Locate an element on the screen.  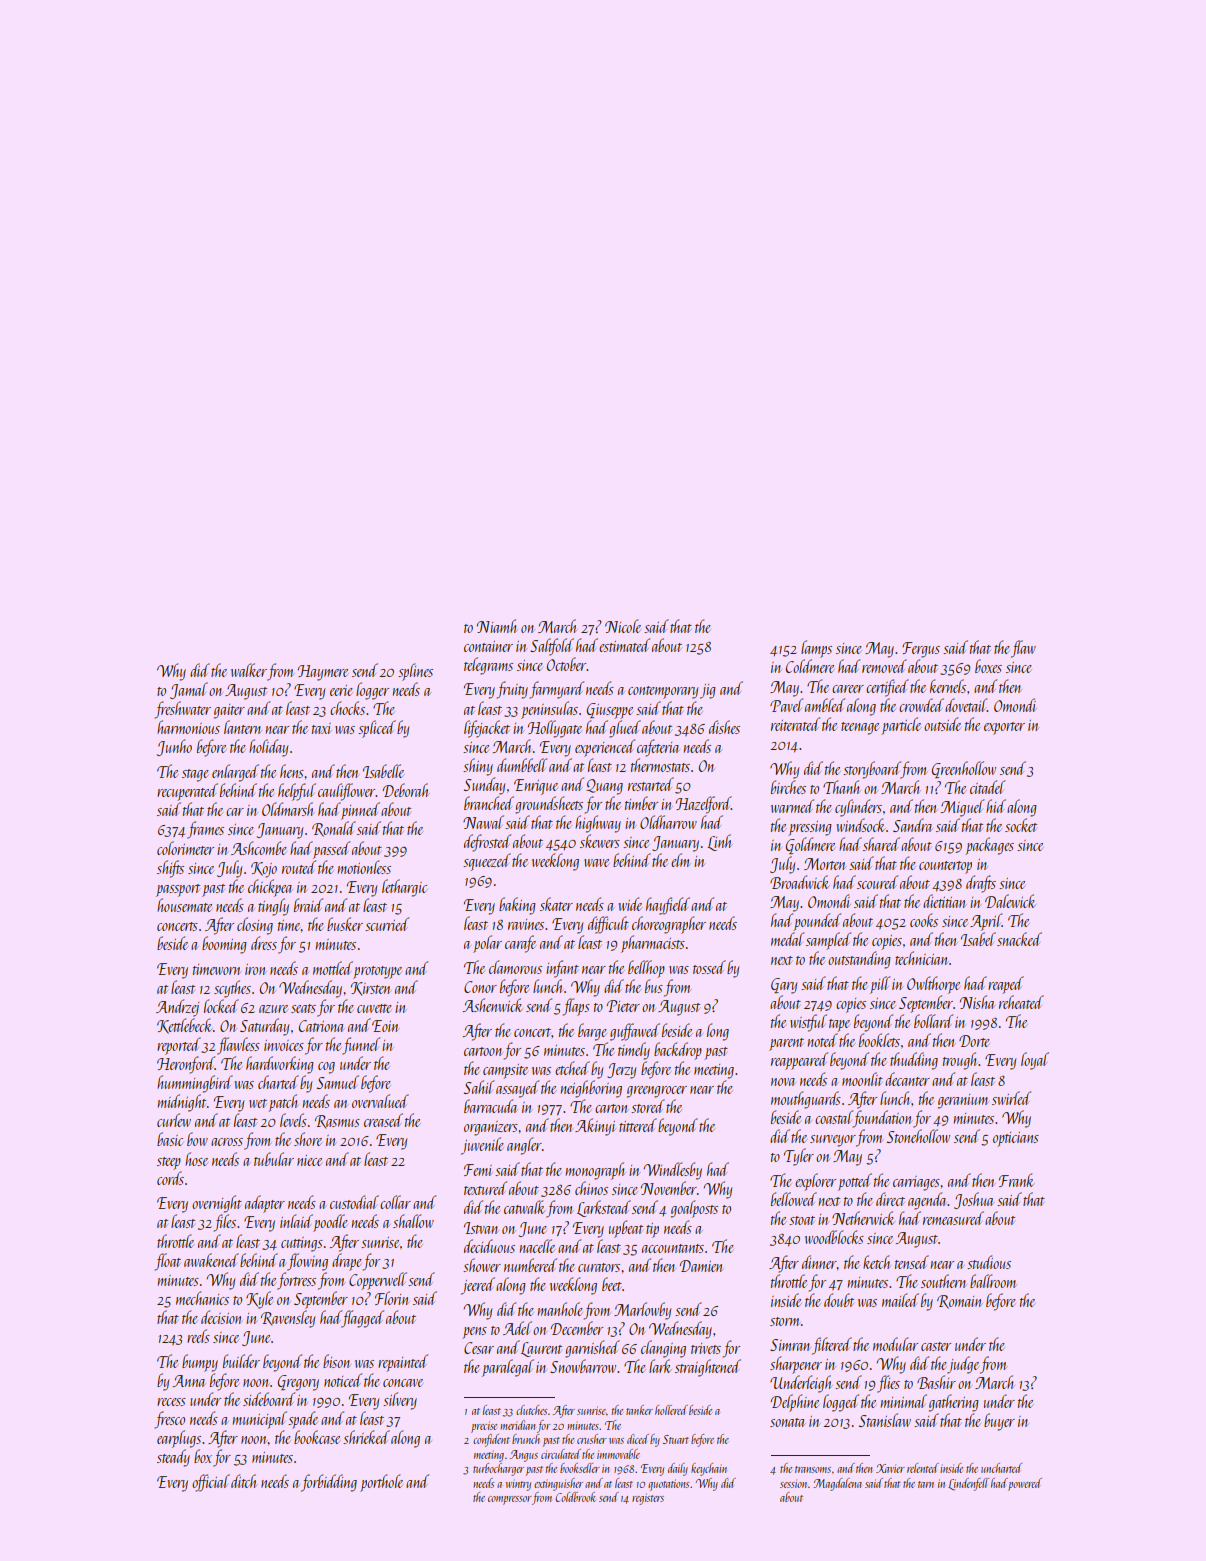
Nicole is located at coordinates (623, 626).
